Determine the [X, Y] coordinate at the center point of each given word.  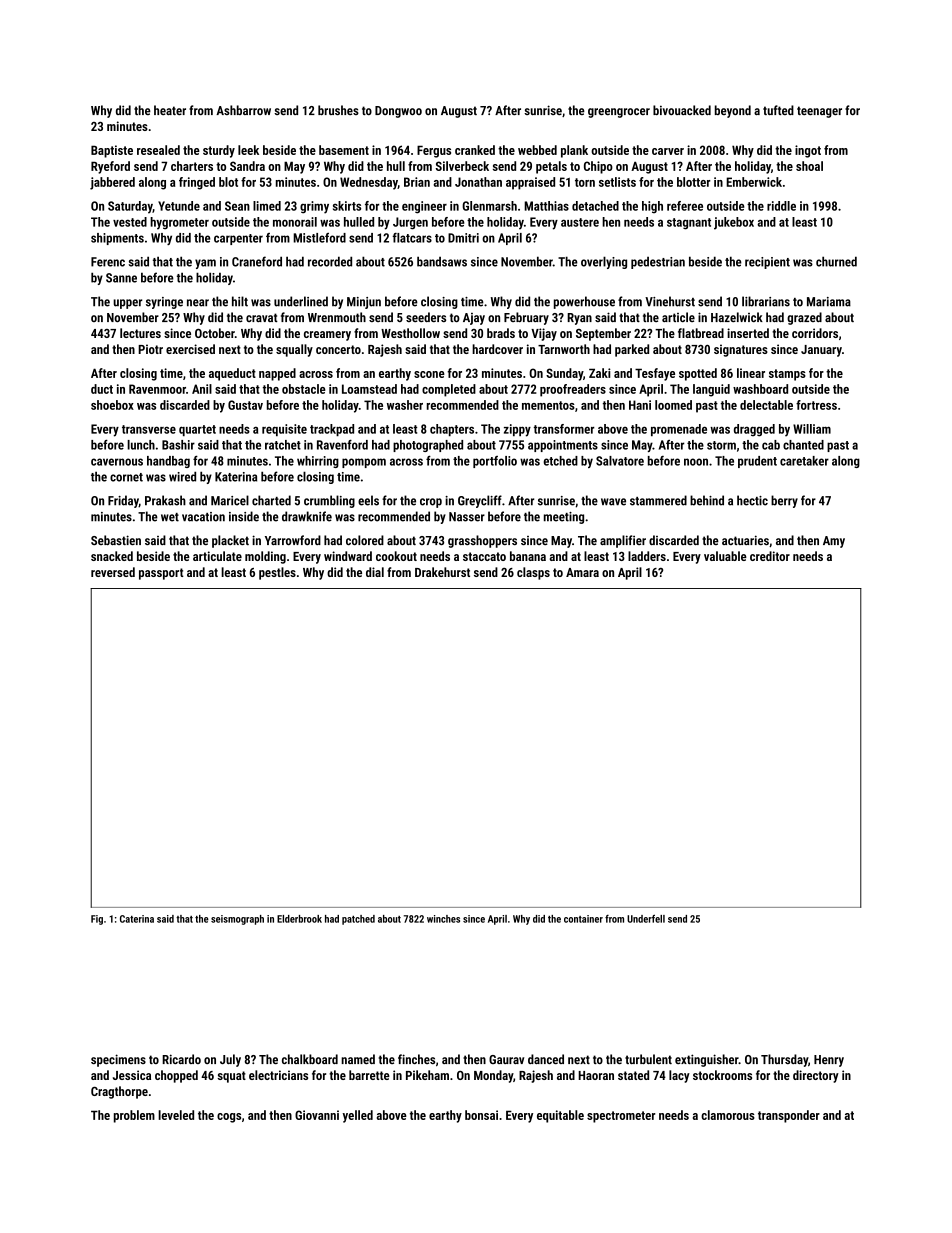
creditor [770, 556]
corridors [815, 333]
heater [170, 110]
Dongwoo [398, 112]
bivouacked [682, 110]
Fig [97, 920]
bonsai [481, 1115]
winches [443, 919]
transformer [564, 429]
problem [134, 1116]
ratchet [283, 445]
